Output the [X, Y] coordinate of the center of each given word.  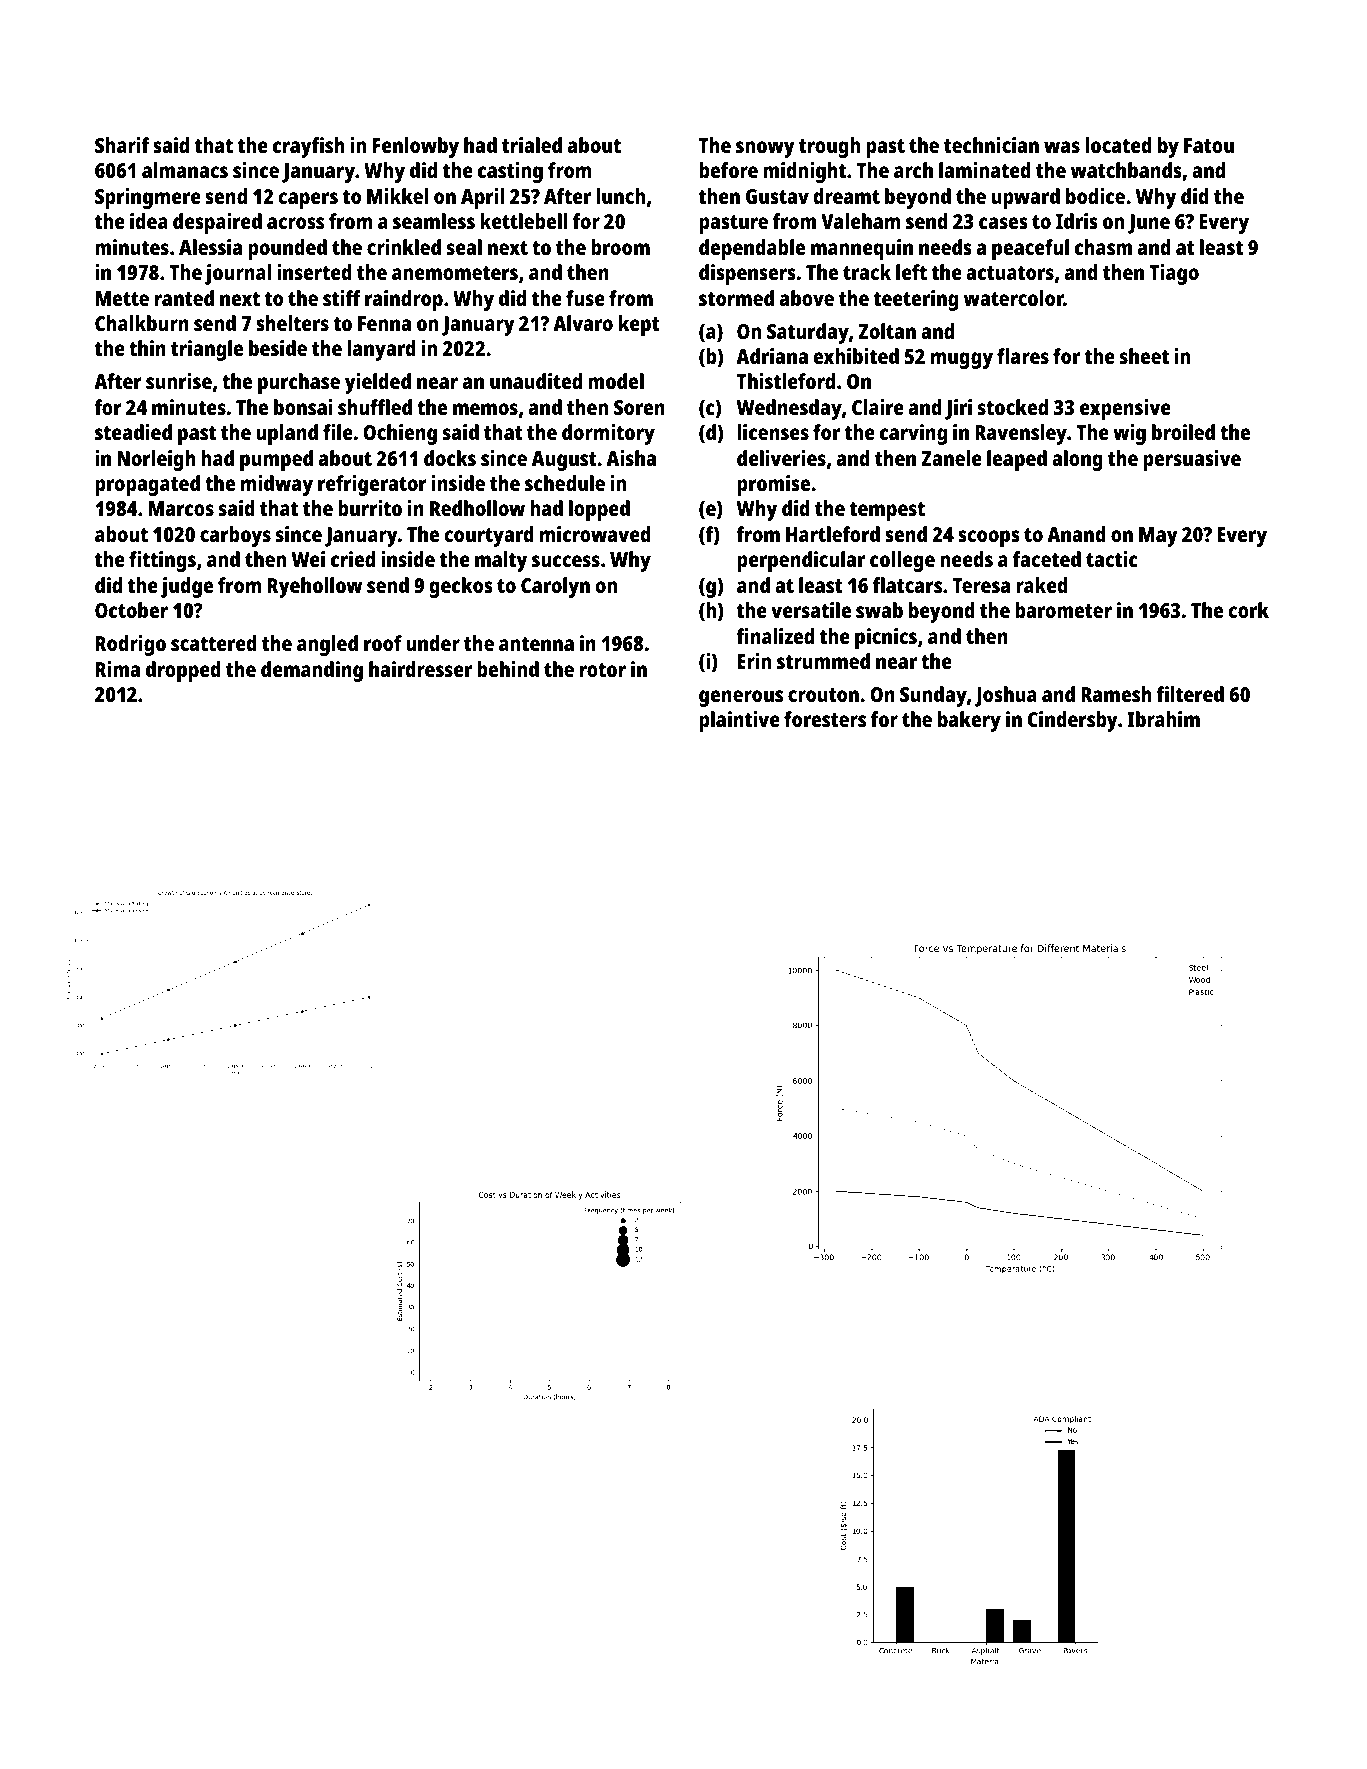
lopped [599, 510]
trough [829, 147]
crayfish [309, 147]
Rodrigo [131, 645]
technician [991, 145]
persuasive [1192, 460]
